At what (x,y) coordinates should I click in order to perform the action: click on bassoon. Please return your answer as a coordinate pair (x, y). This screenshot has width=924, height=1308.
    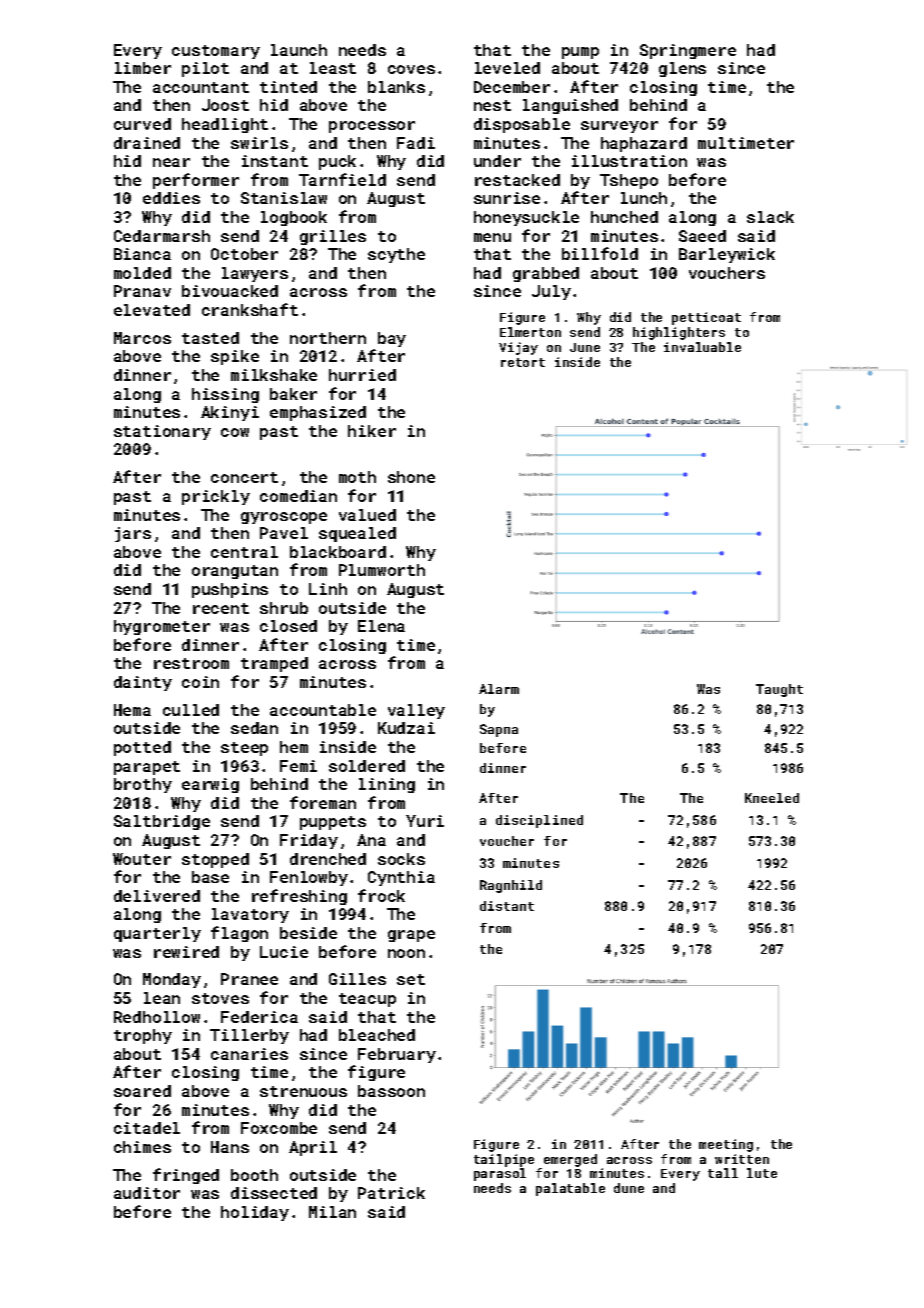
    Looking at the image, I should click on (391, 1091).
